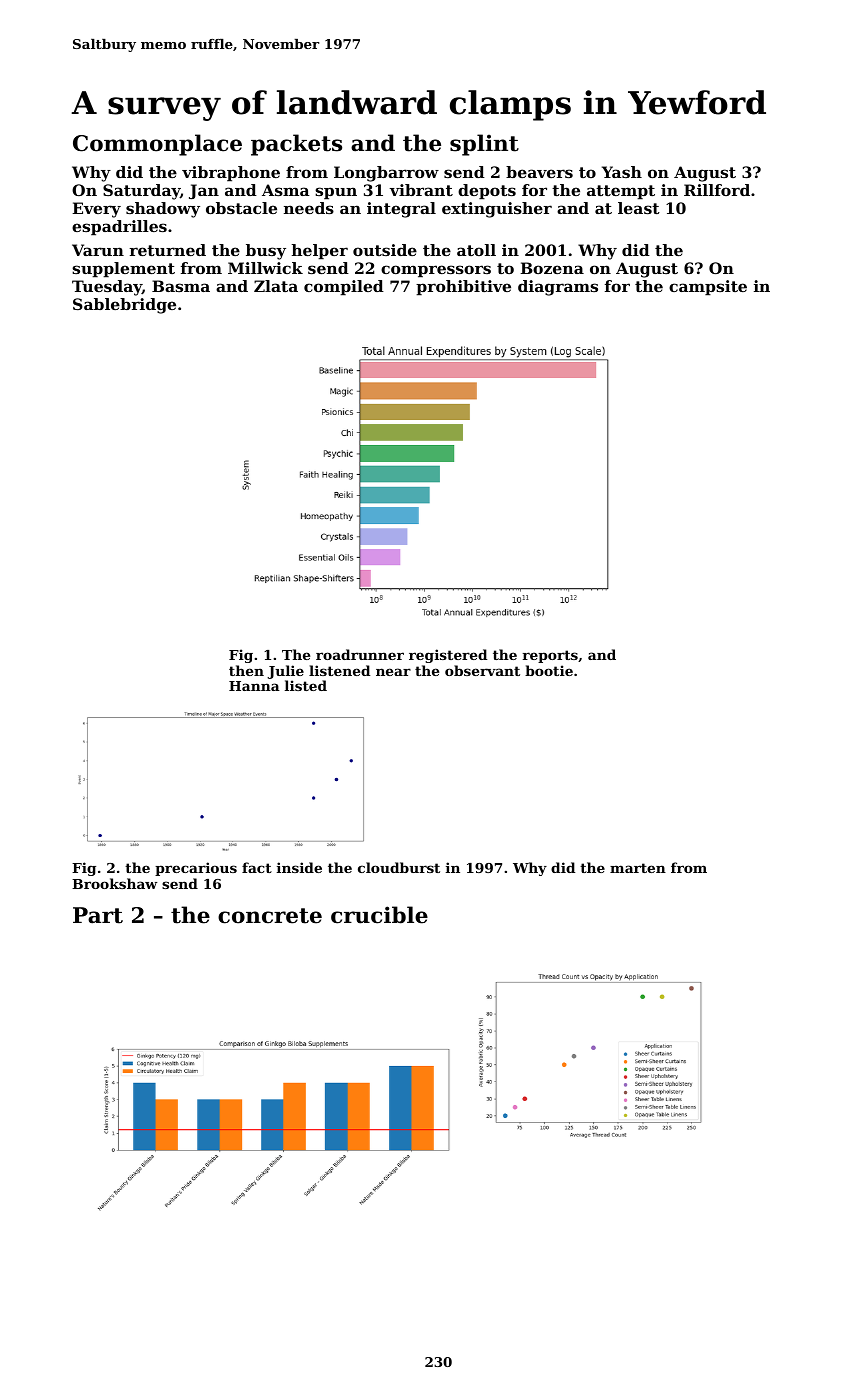 This document has width=849, height=1400. Describe the element at coordinates (717, 190) in the document. I see `Rillford` at that location.
